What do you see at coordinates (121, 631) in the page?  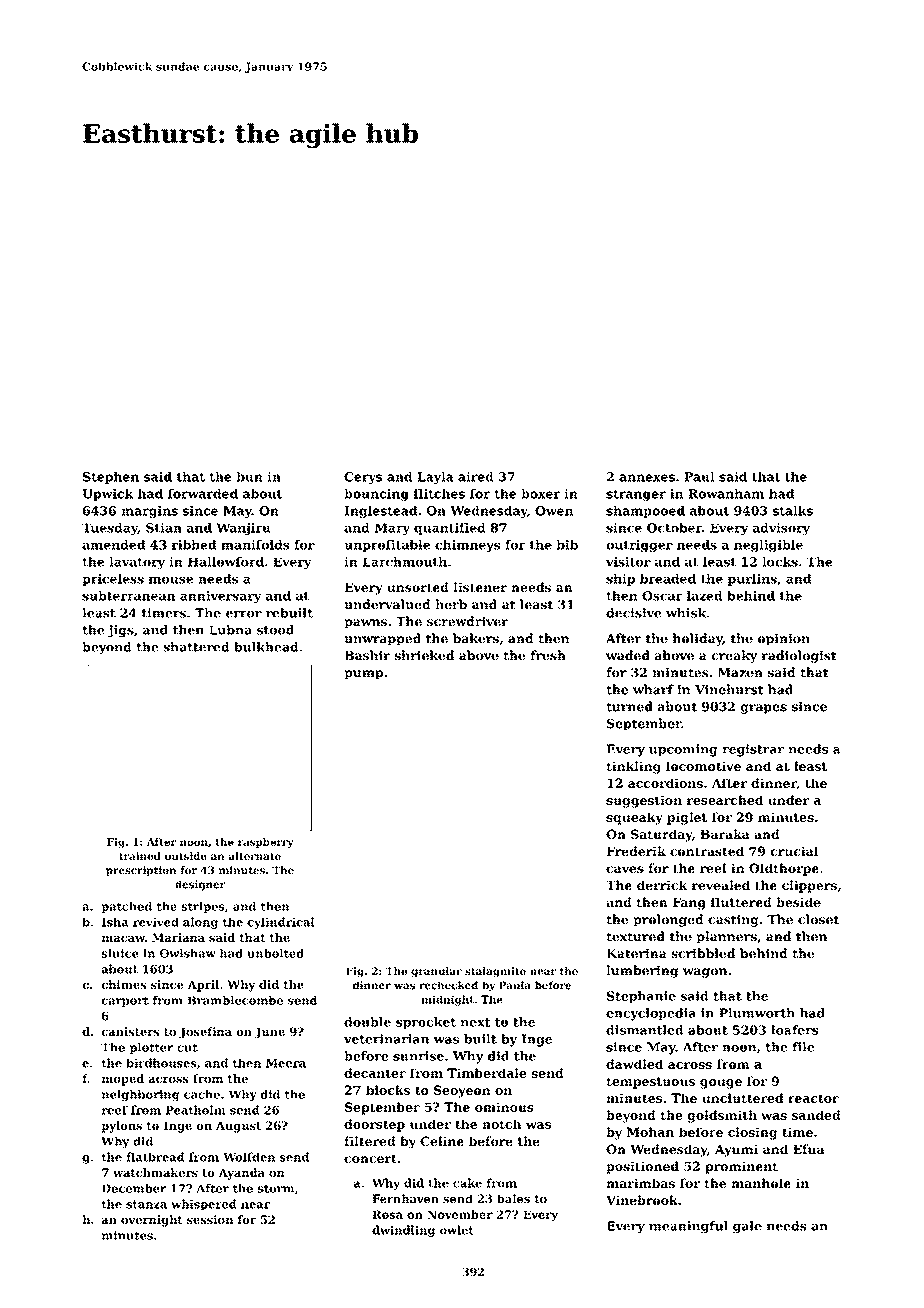 I see `jigs` at bounding box center [121, 631].
